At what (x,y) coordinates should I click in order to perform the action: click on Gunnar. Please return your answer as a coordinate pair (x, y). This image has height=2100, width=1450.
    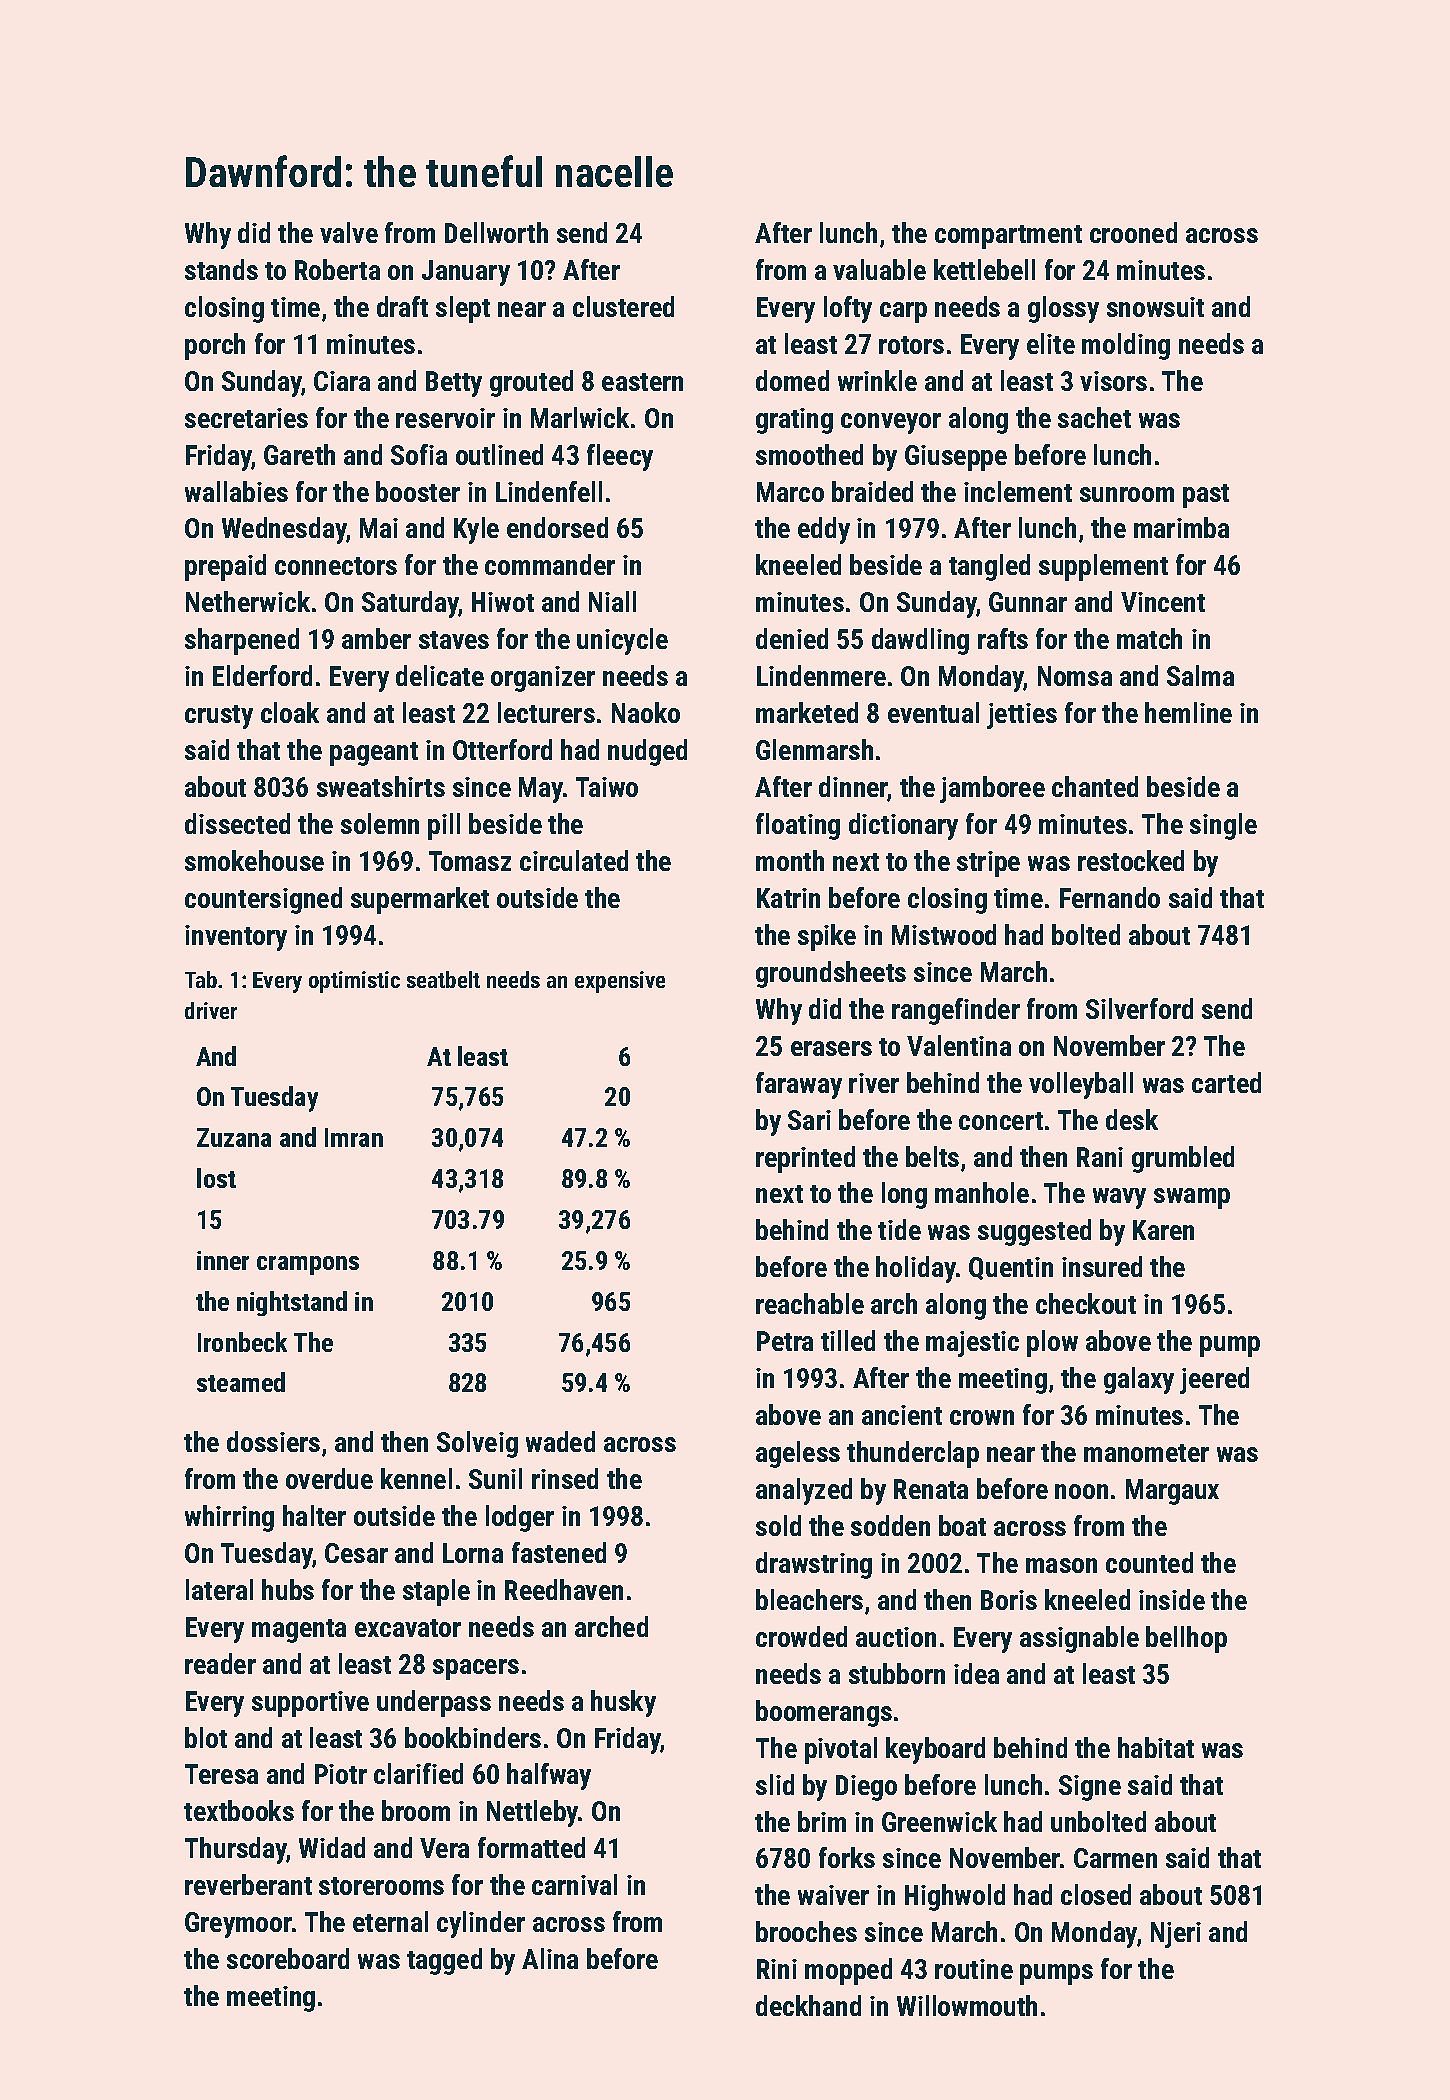
    Looking at the image, I should click on (1028, 602).
